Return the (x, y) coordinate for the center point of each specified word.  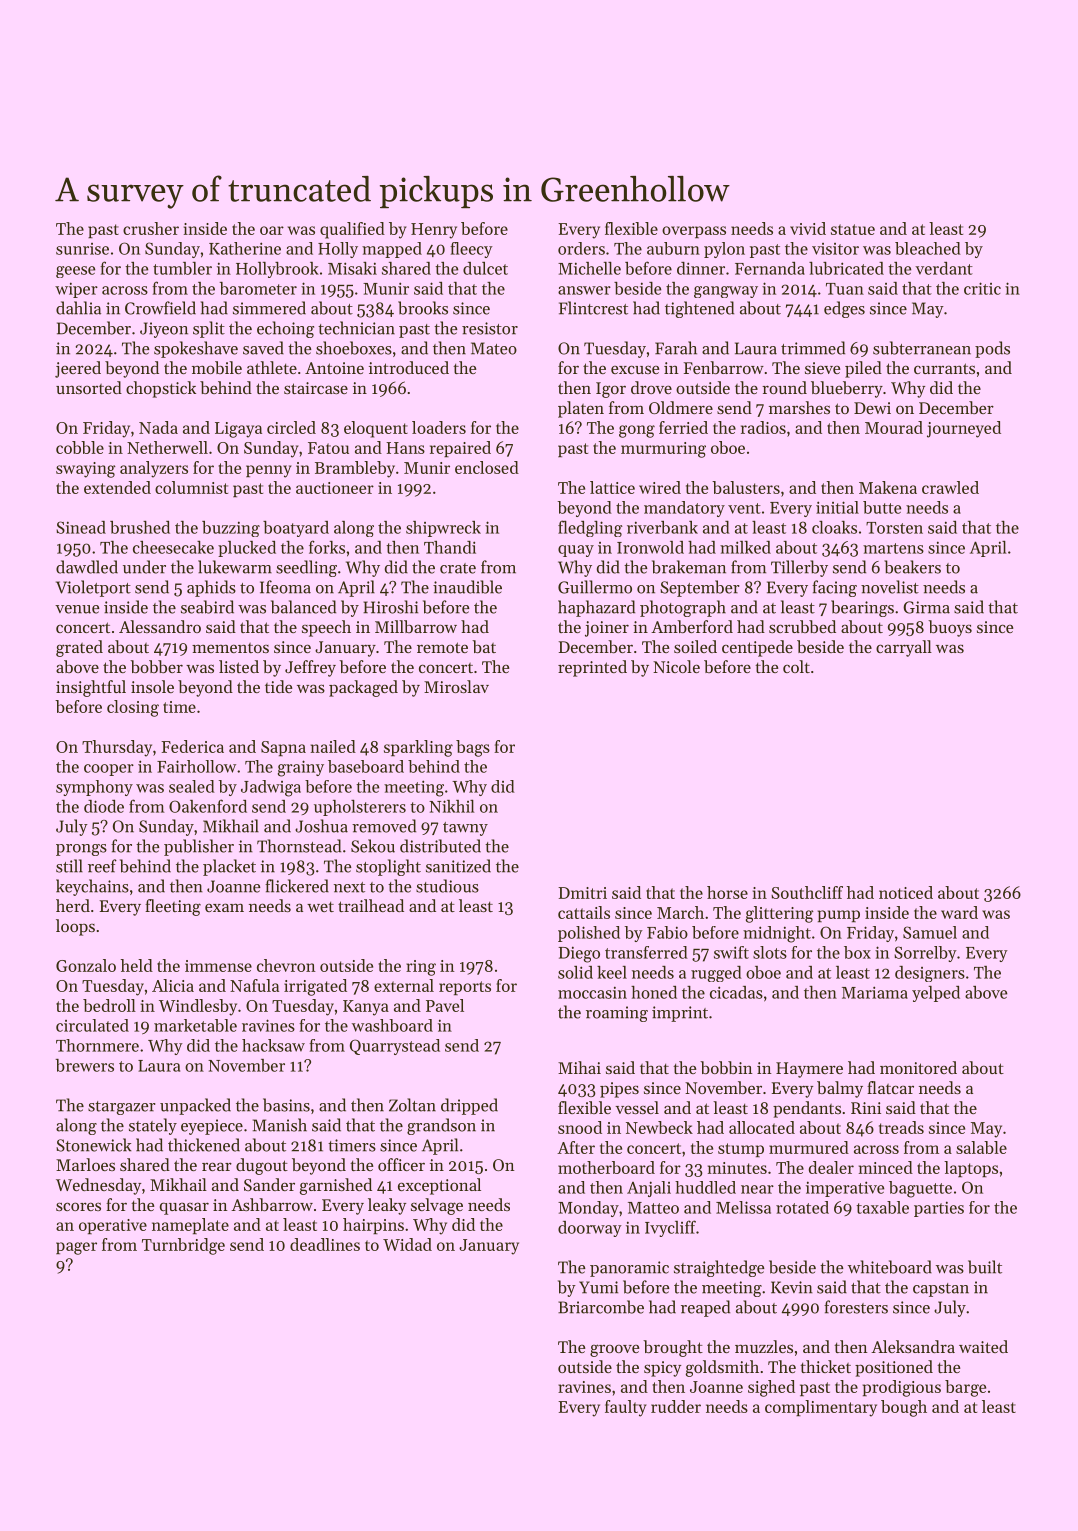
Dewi (872, 408)
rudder (676, 1406)
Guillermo (595, 587)
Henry (434, 231)
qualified (352, 230)
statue (853, 229)
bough (904, 1408)
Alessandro (160, 626)
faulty (626, 1408)
